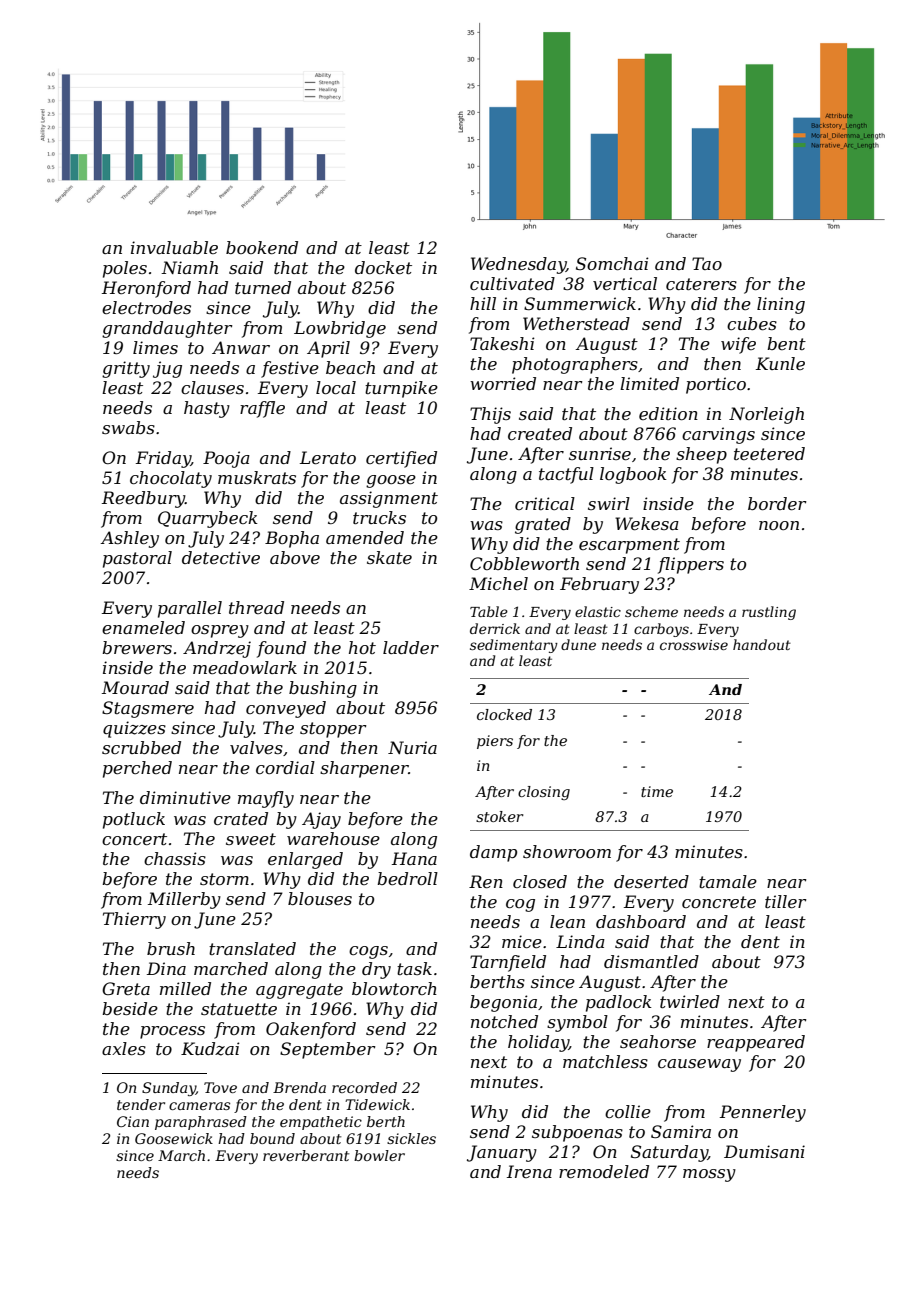 The width and height of the screenshot is (908, 1316). I want to click on recorded, so click(364, 1087).
